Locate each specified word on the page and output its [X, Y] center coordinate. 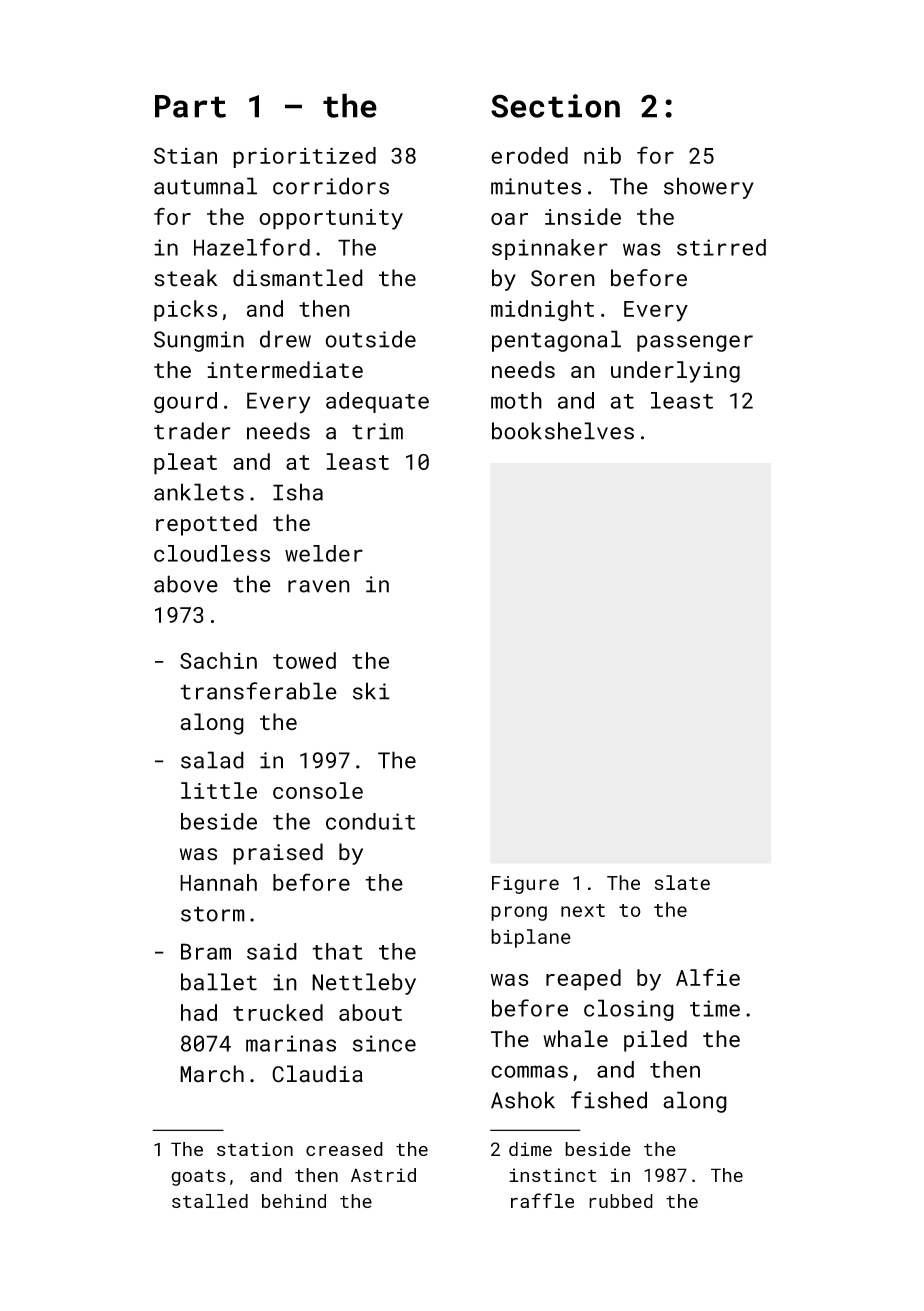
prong [519, 913]
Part [190, 106]
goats [198, 1177]
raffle [542, 1200]
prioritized [304, 157]
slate [682, 882]
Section [555, 106]
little [219, 790]
